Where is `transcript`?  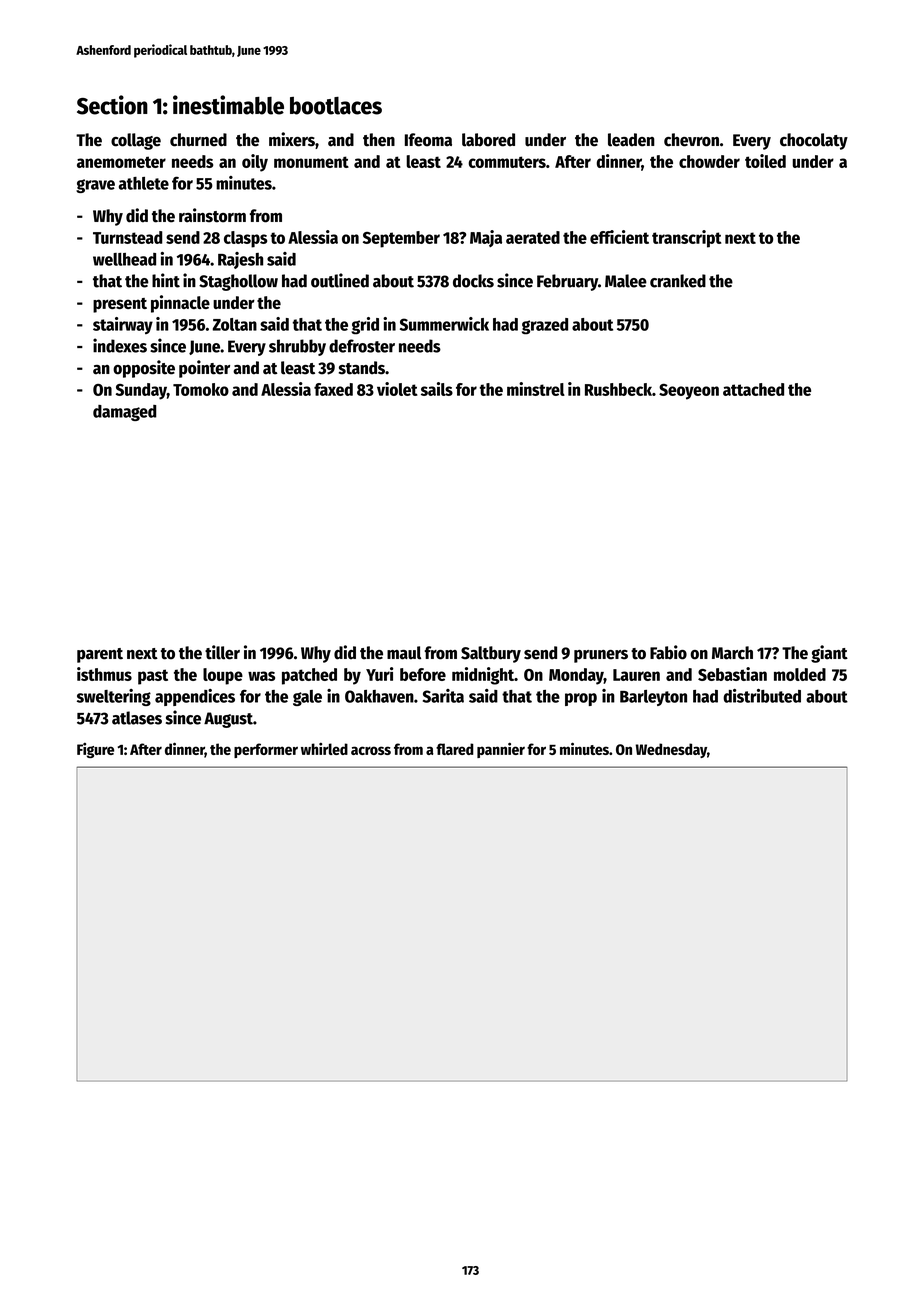
transcript is located at coordinates (686, 239).
